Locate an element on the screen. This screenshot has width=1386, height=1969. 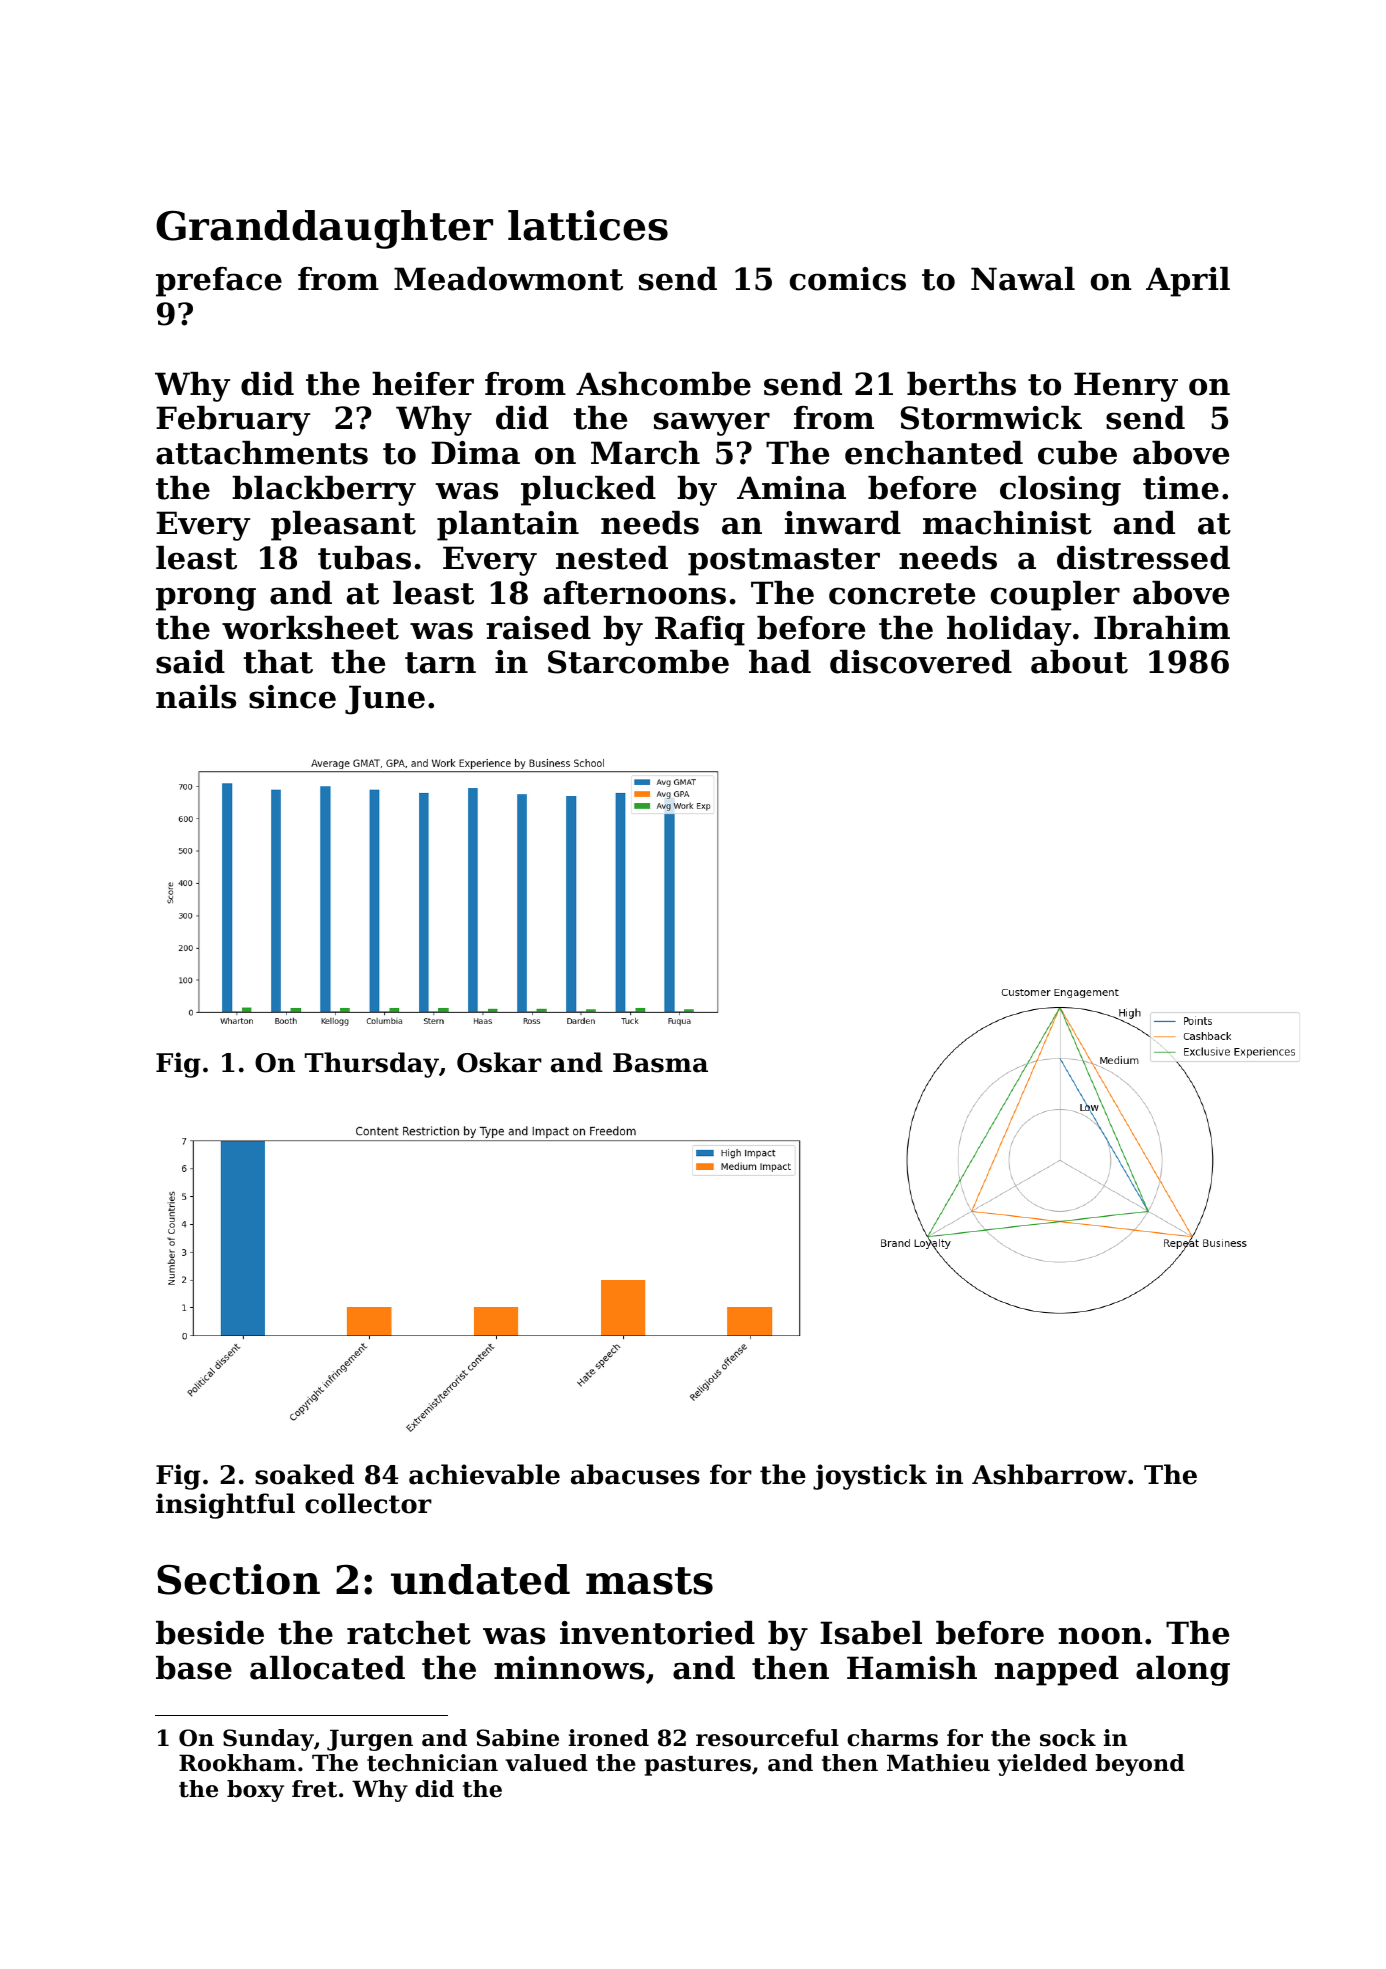
discovered is located at coordinates (921, 662).
